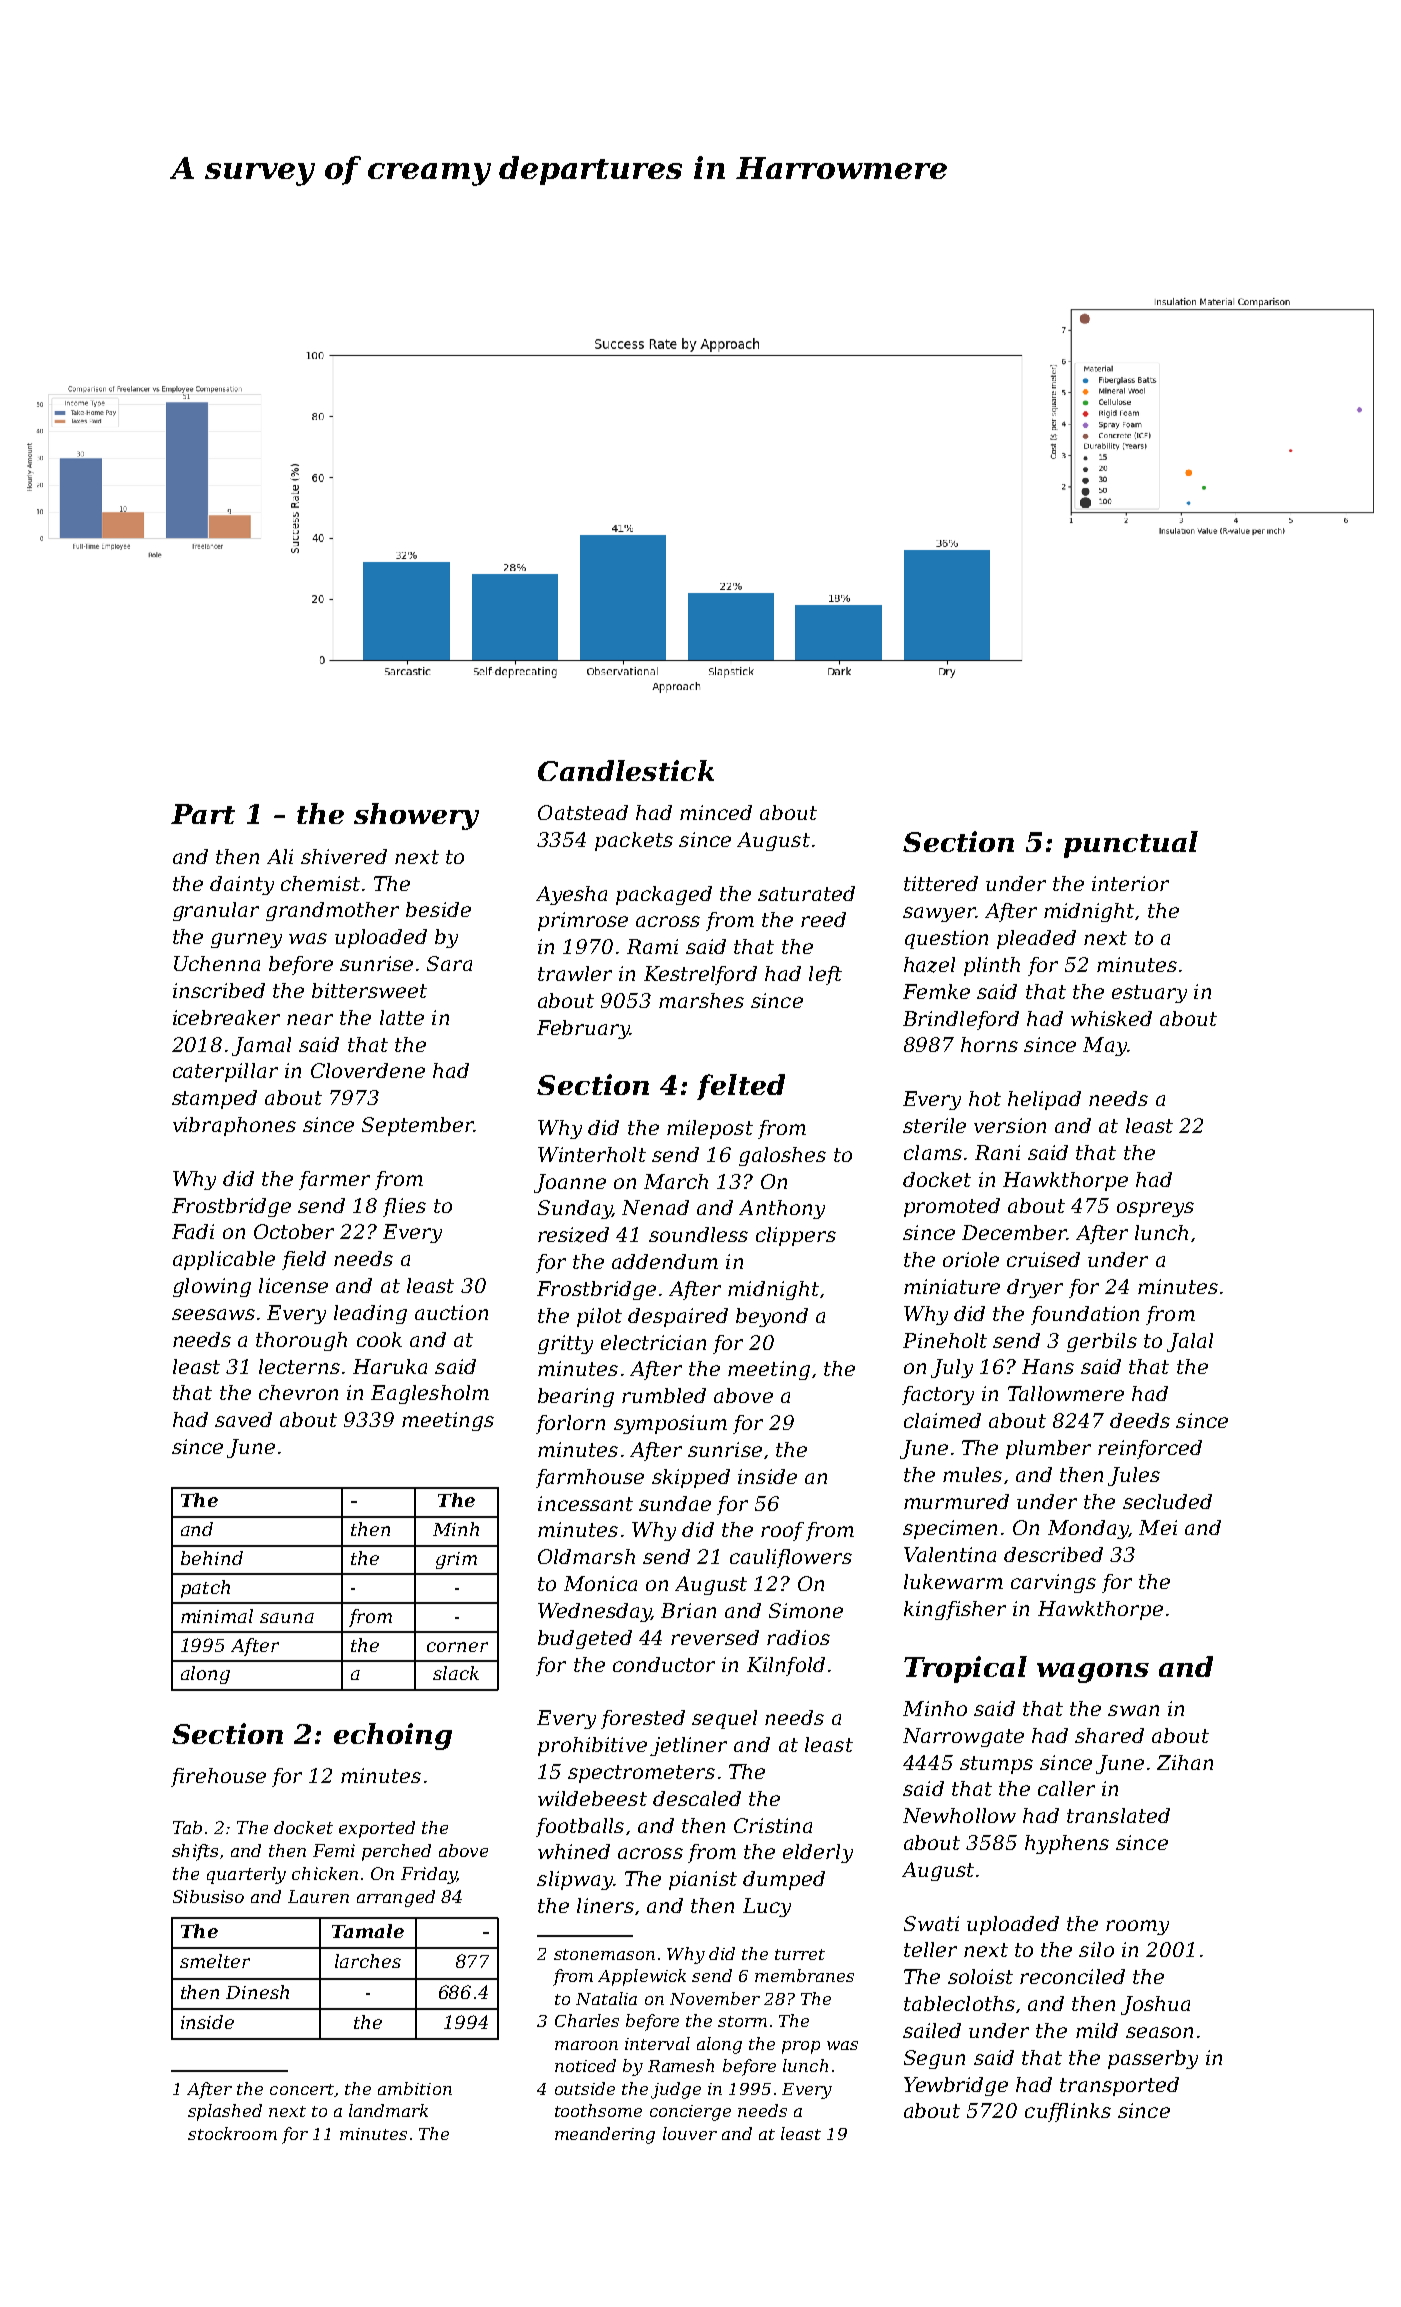 Image resolution: width=1401 pixels, height=2307 pixels. I want to click on ospreys, so click(1155, 1209).
